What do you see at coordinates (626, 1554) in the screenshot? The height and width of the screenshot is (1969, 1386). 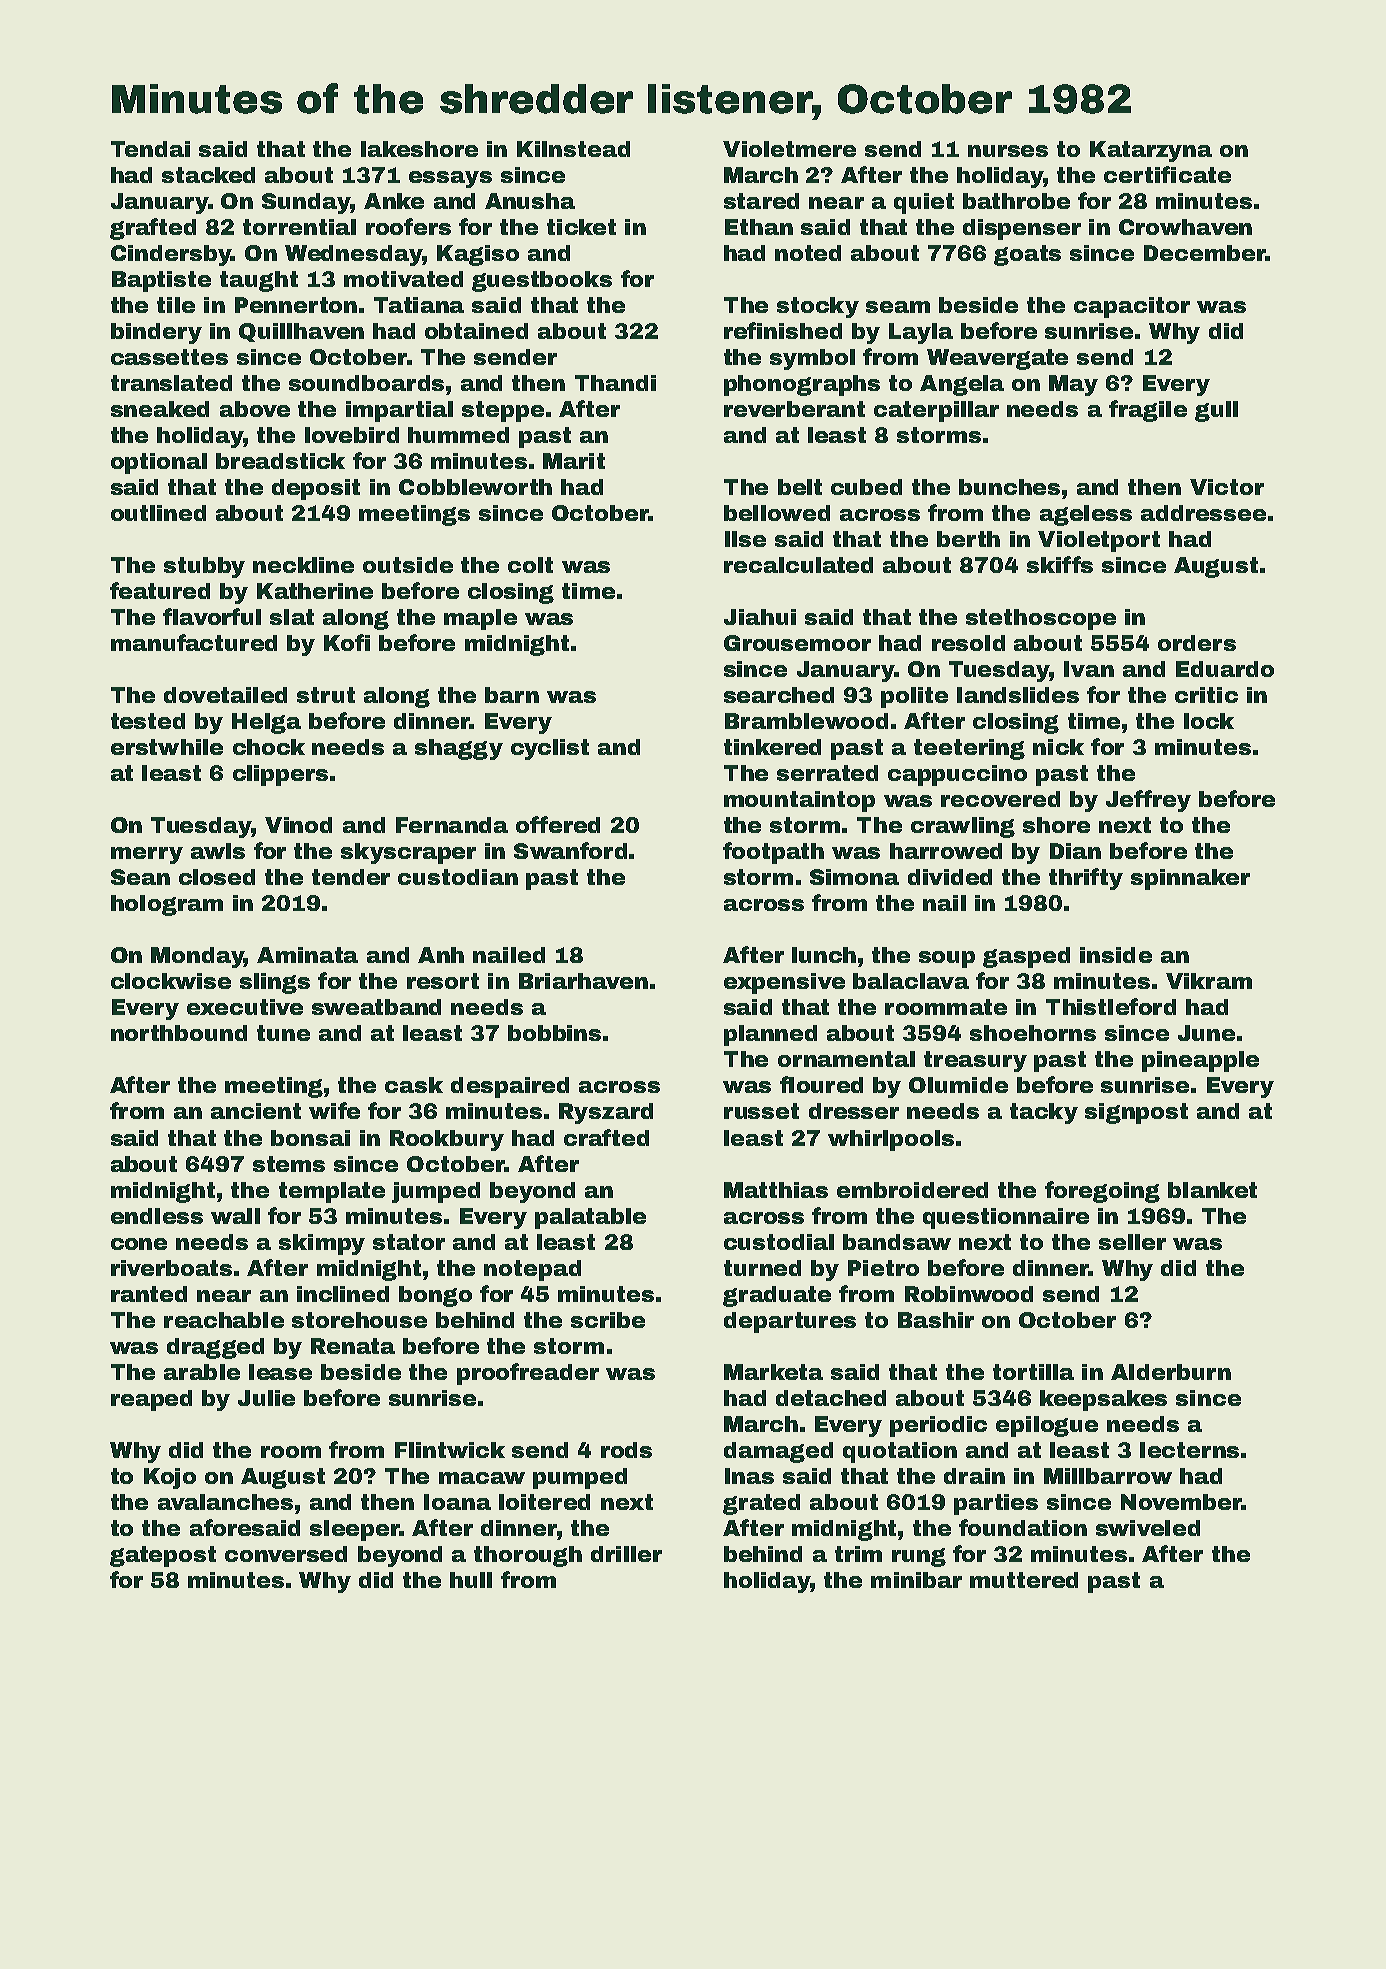 I see `driller` at bounding box center [626, 1554].
